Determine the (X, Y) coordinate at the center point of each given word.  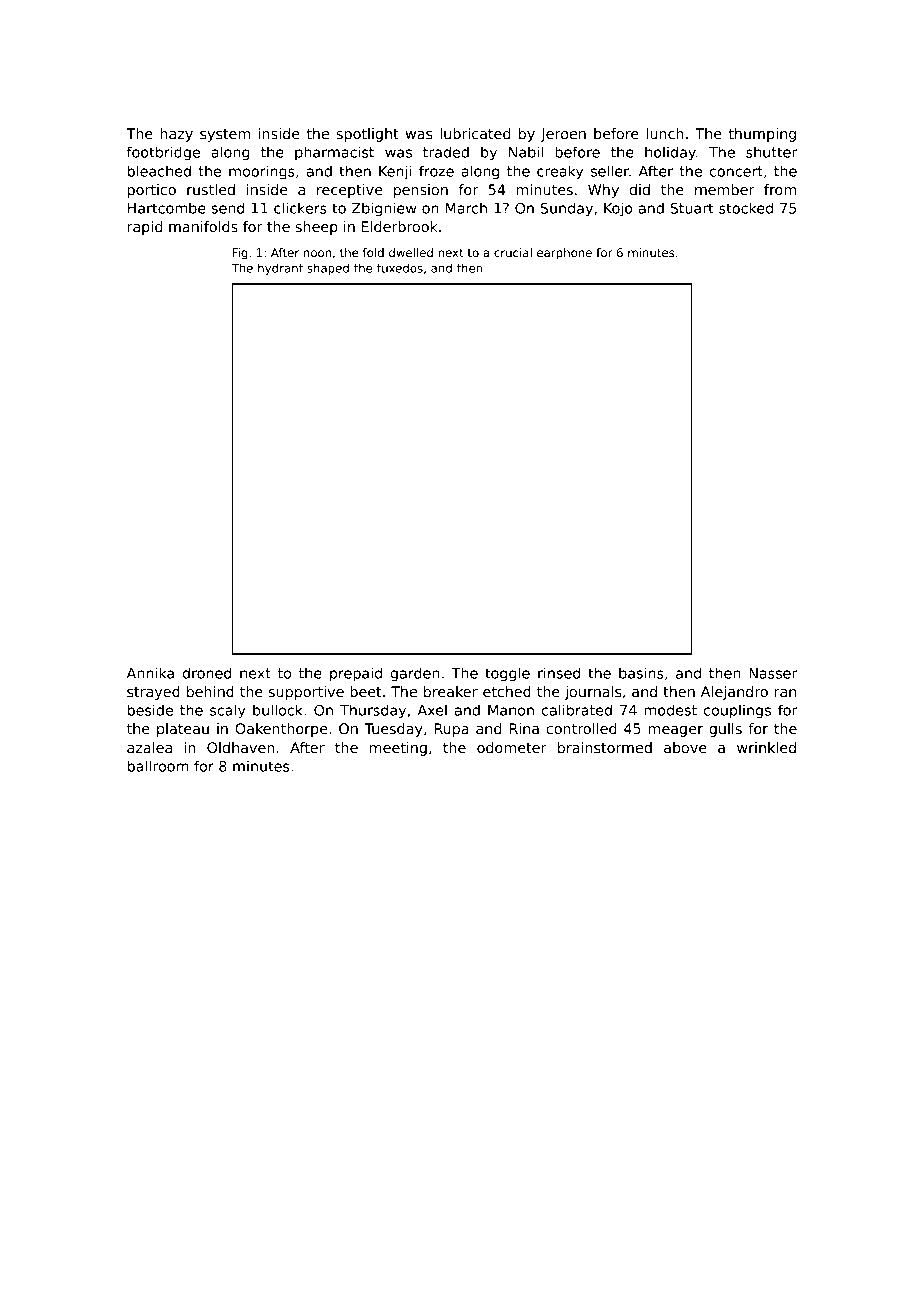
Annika (150, 673)
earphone (564, 254)
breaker (451, 691)
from (780, 189)
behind (210, 691)
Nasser (773, 673)
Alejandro (734, 693)
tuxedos (400, 268)
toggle (507, 674)
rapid (145, 228)
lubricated (475, 133)
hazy (177, 135)
